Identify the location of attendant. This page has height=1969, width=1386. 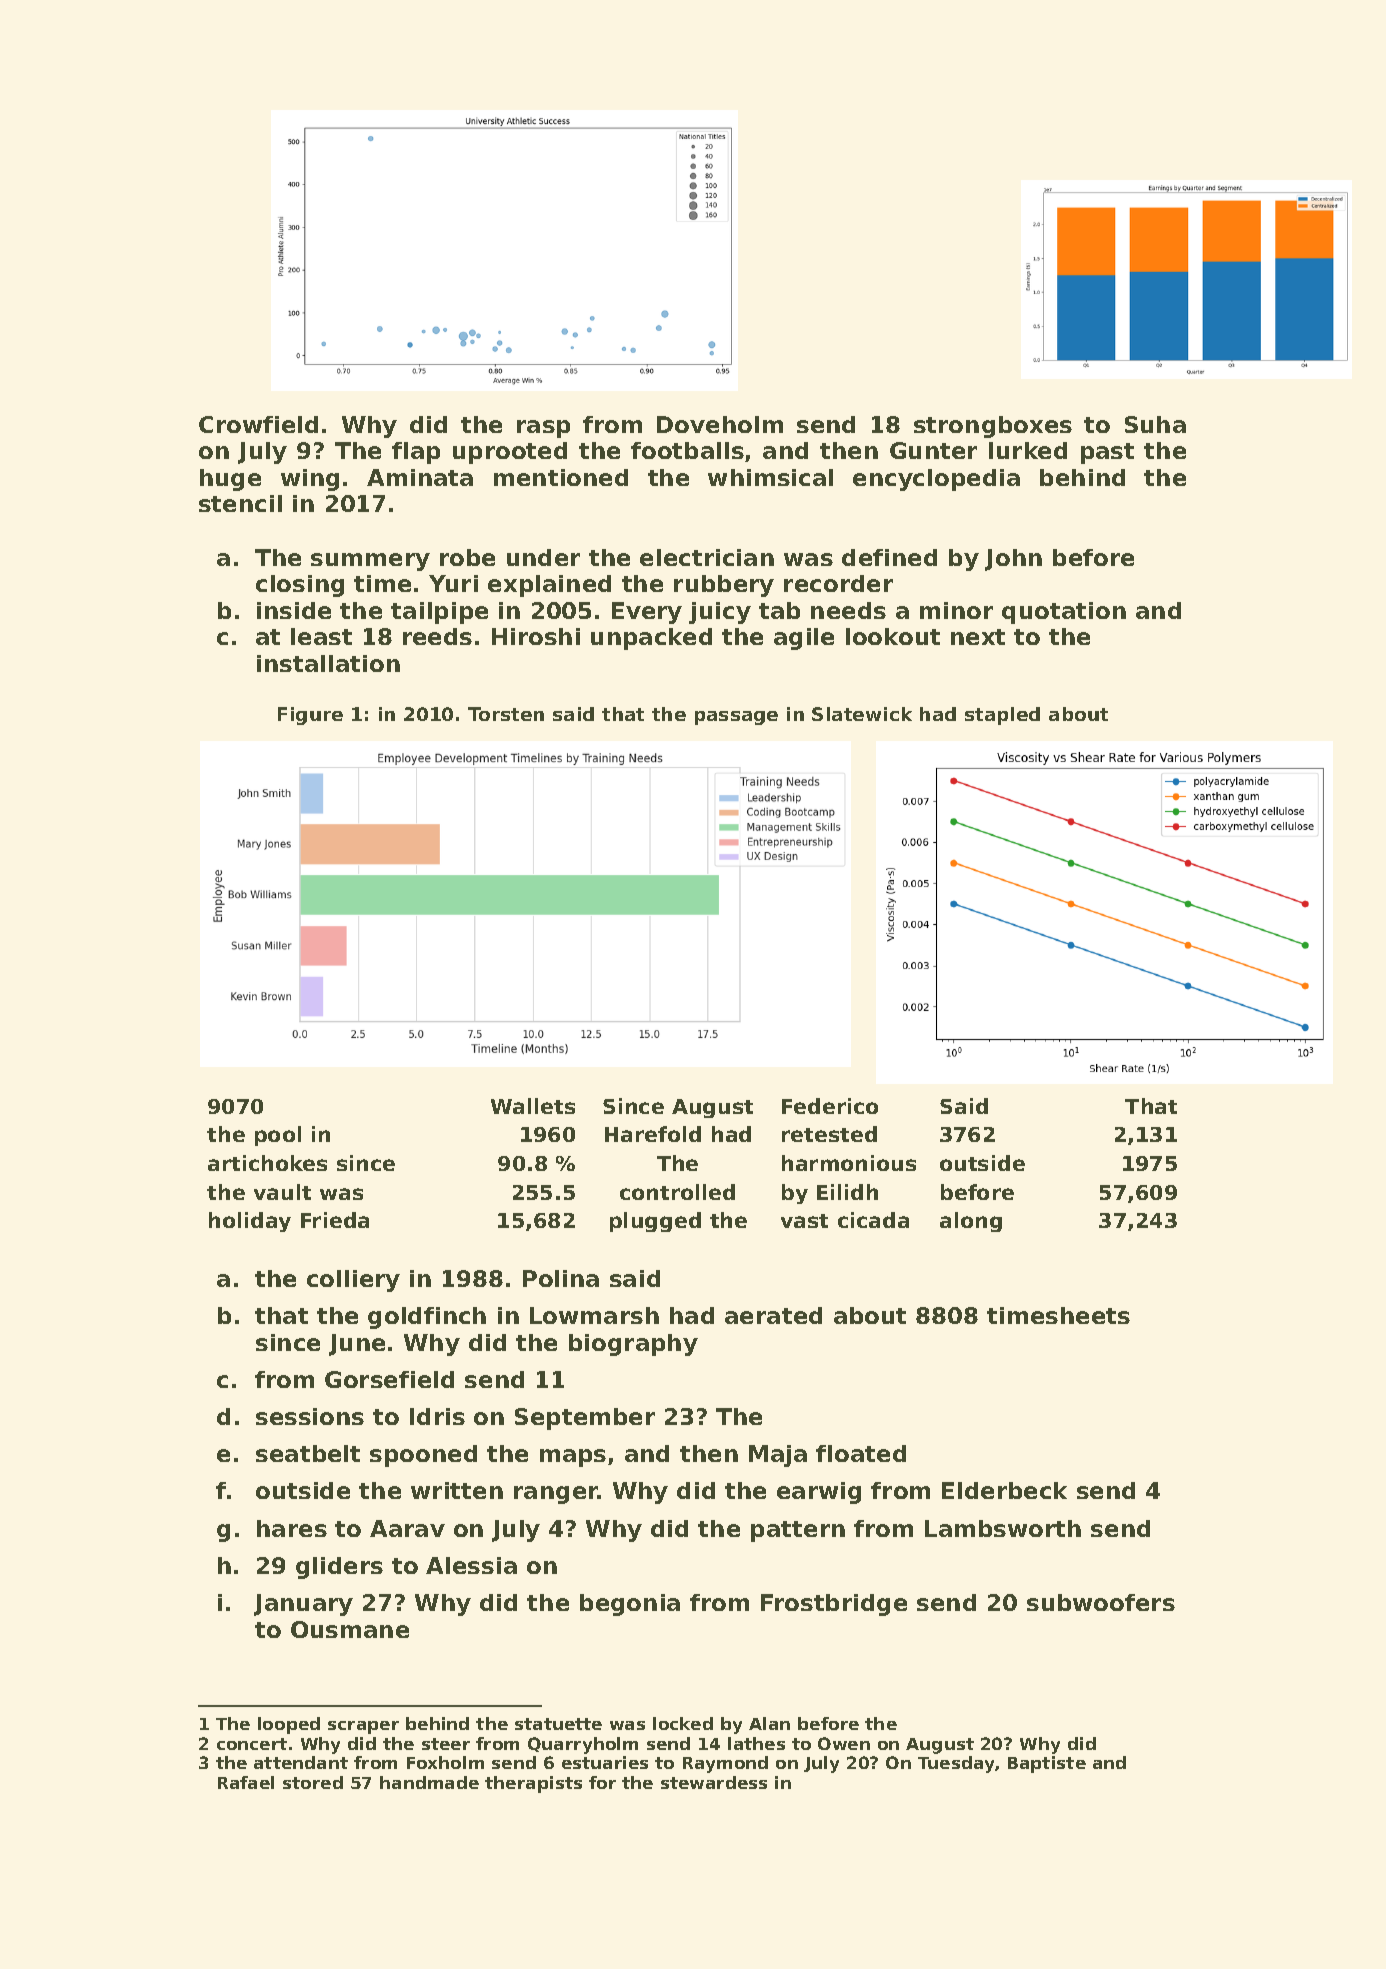
(301, 1762).
